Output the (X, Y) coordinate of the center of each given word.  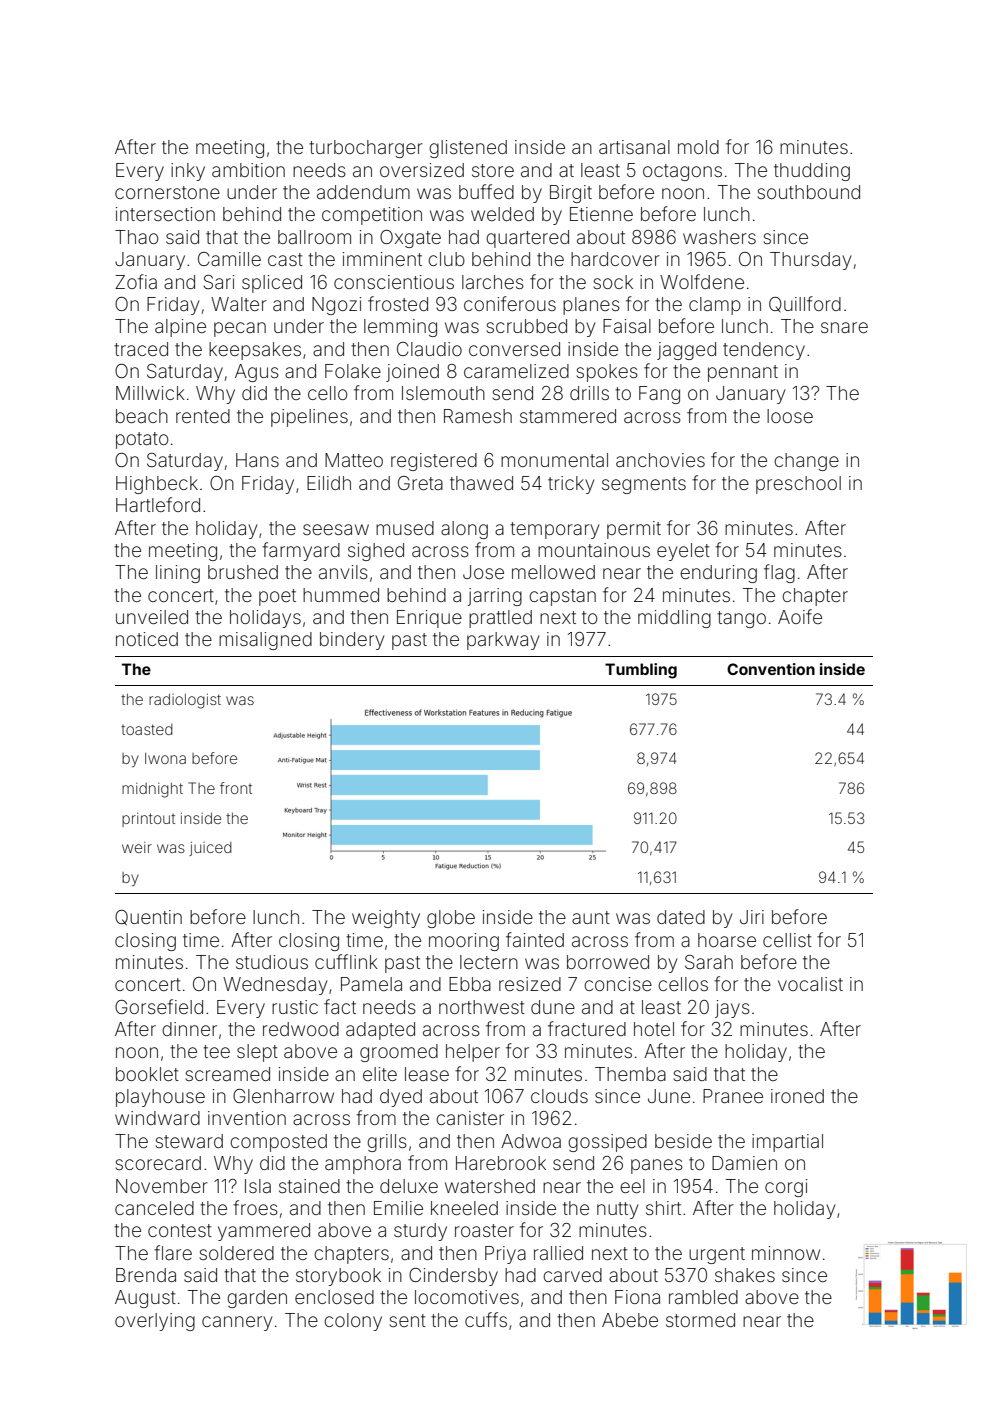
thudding (812, 172)
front (236, 788)
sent (408, 1320)
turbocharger (366, 149)
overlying (155, 1322)
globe (451, 919)
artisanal (634, 147)
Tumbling (641, 671)
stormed (700, 1320)
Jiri (752, 917)
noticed (147, 639)
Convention (771, 669)
